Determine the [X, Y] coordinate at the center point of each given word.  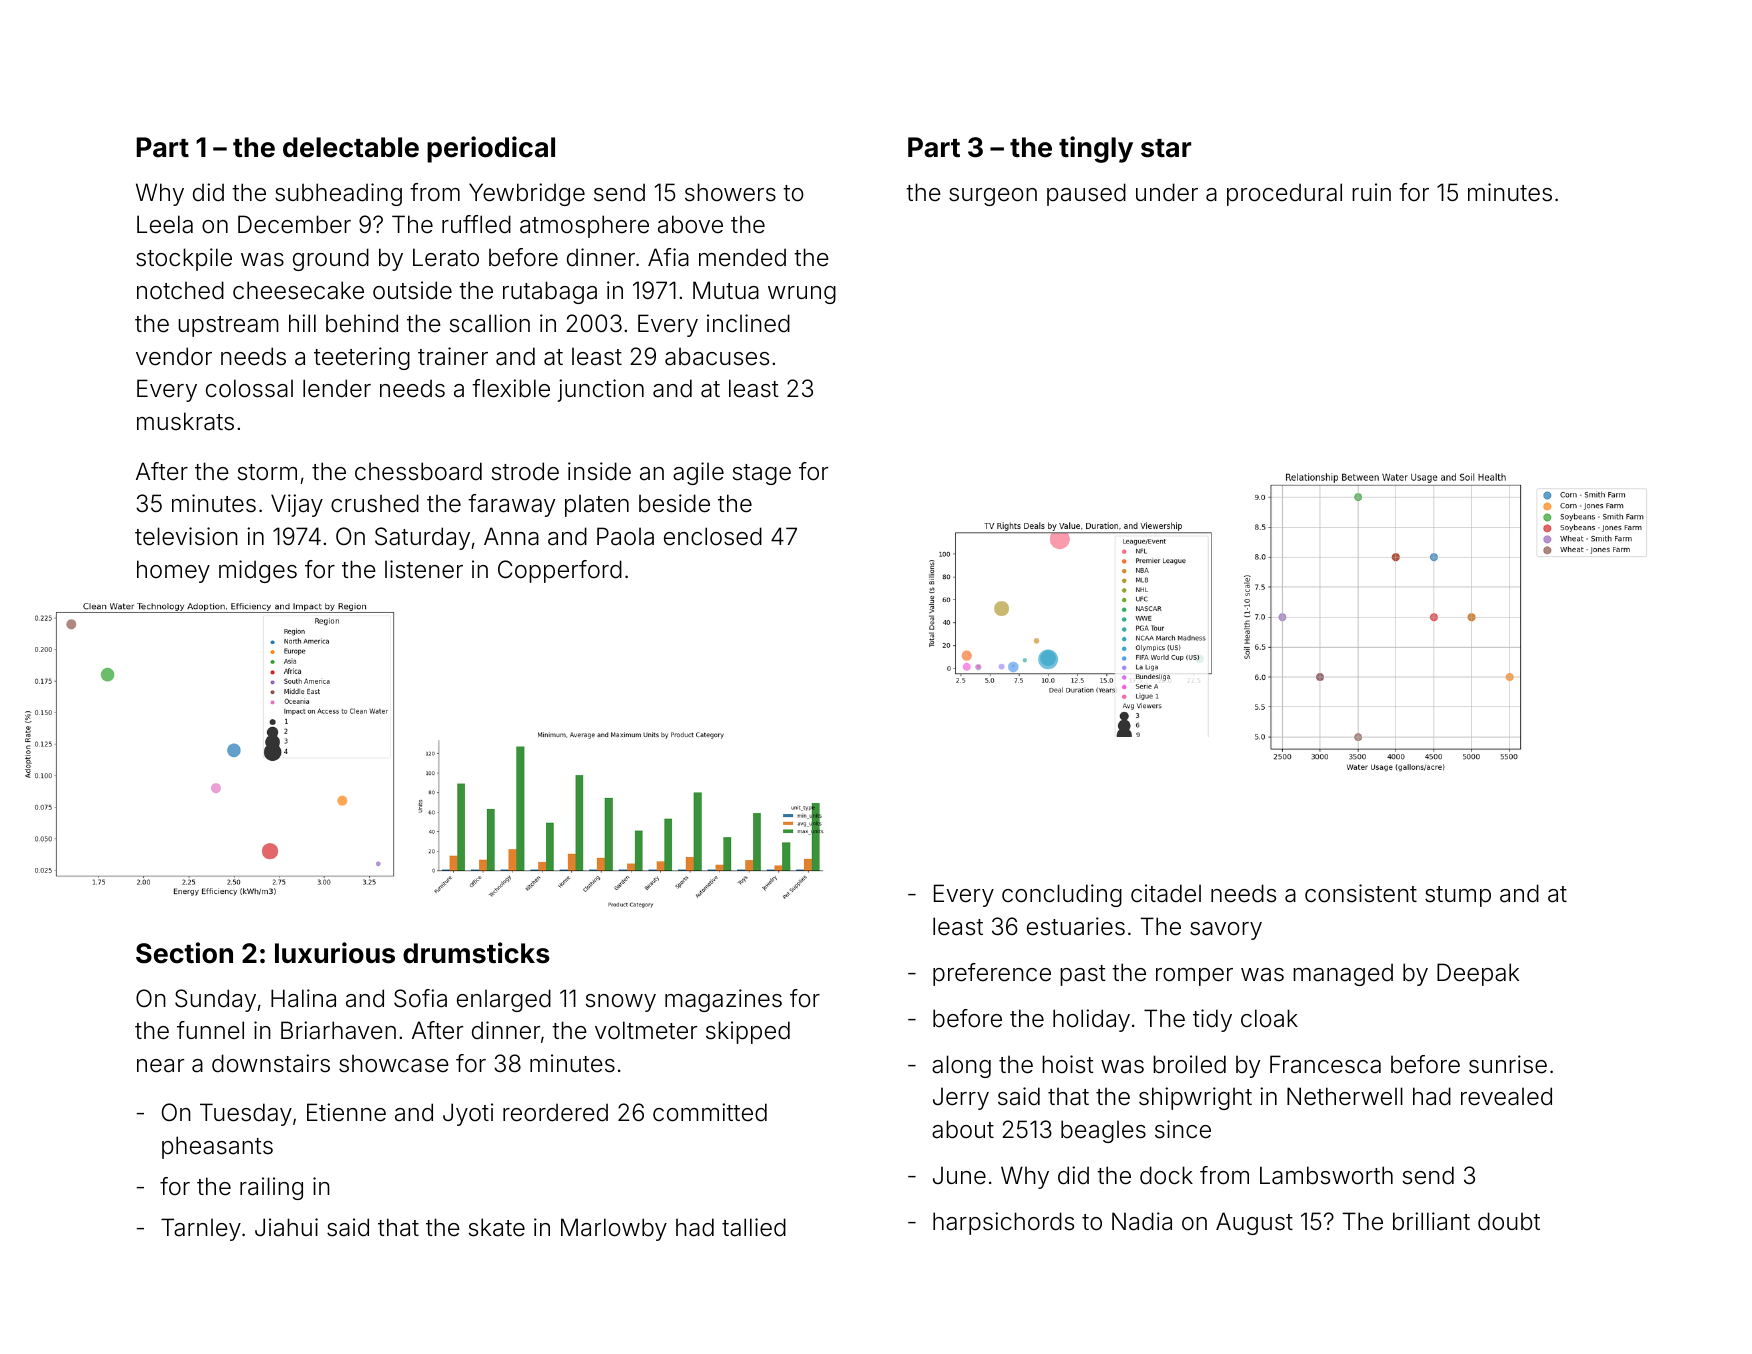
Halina [303, 998]
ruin [1371, 192]
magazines [723, 1000]
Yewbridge [527, 194]
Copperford [560, 571]
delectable [351, 147]
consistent [1361, 893]
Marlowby [614, 1229]
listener [424, 569]
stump [1458, 896]
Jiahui [286, 1227]
